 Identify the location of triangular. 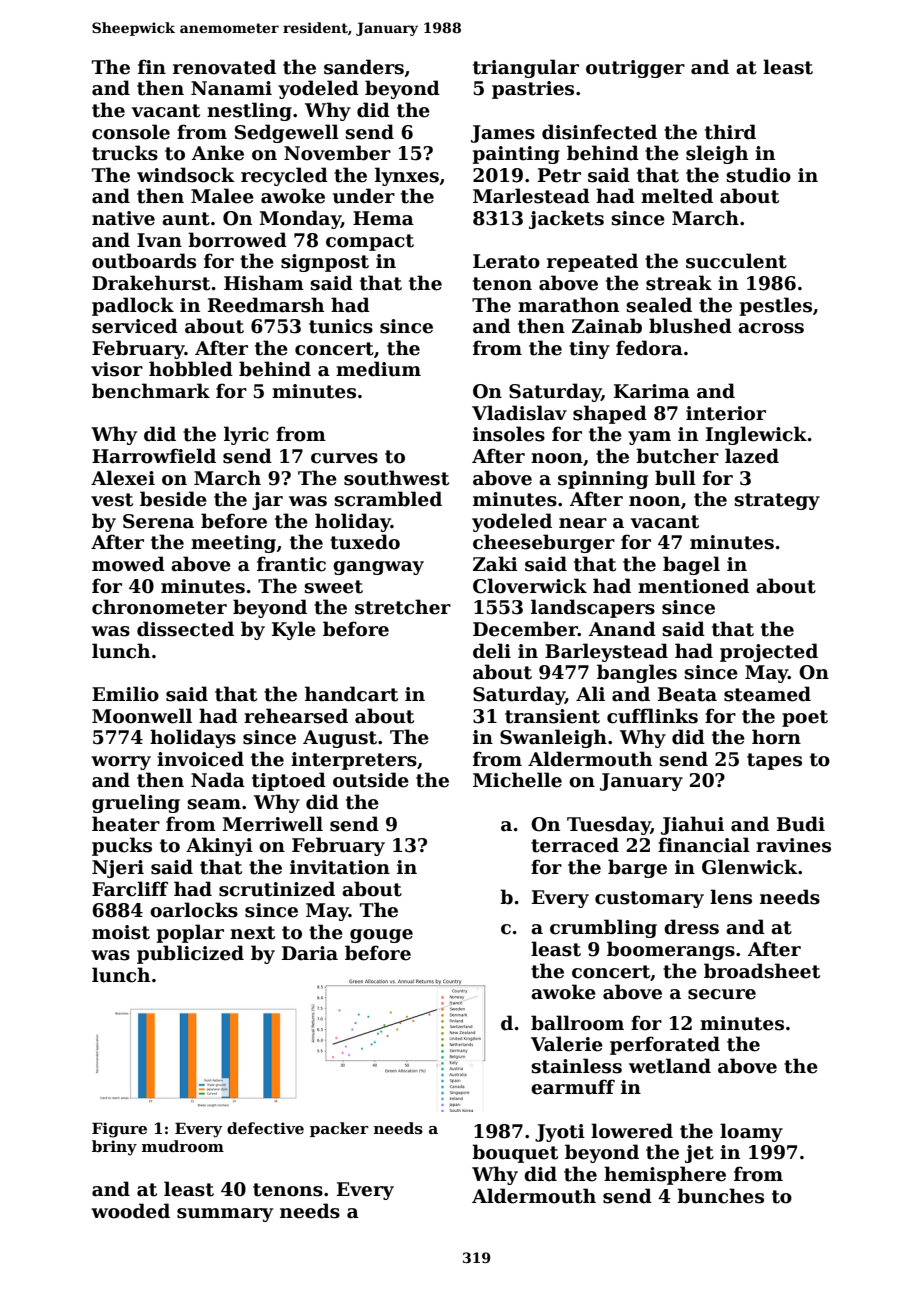
(526, 68).
